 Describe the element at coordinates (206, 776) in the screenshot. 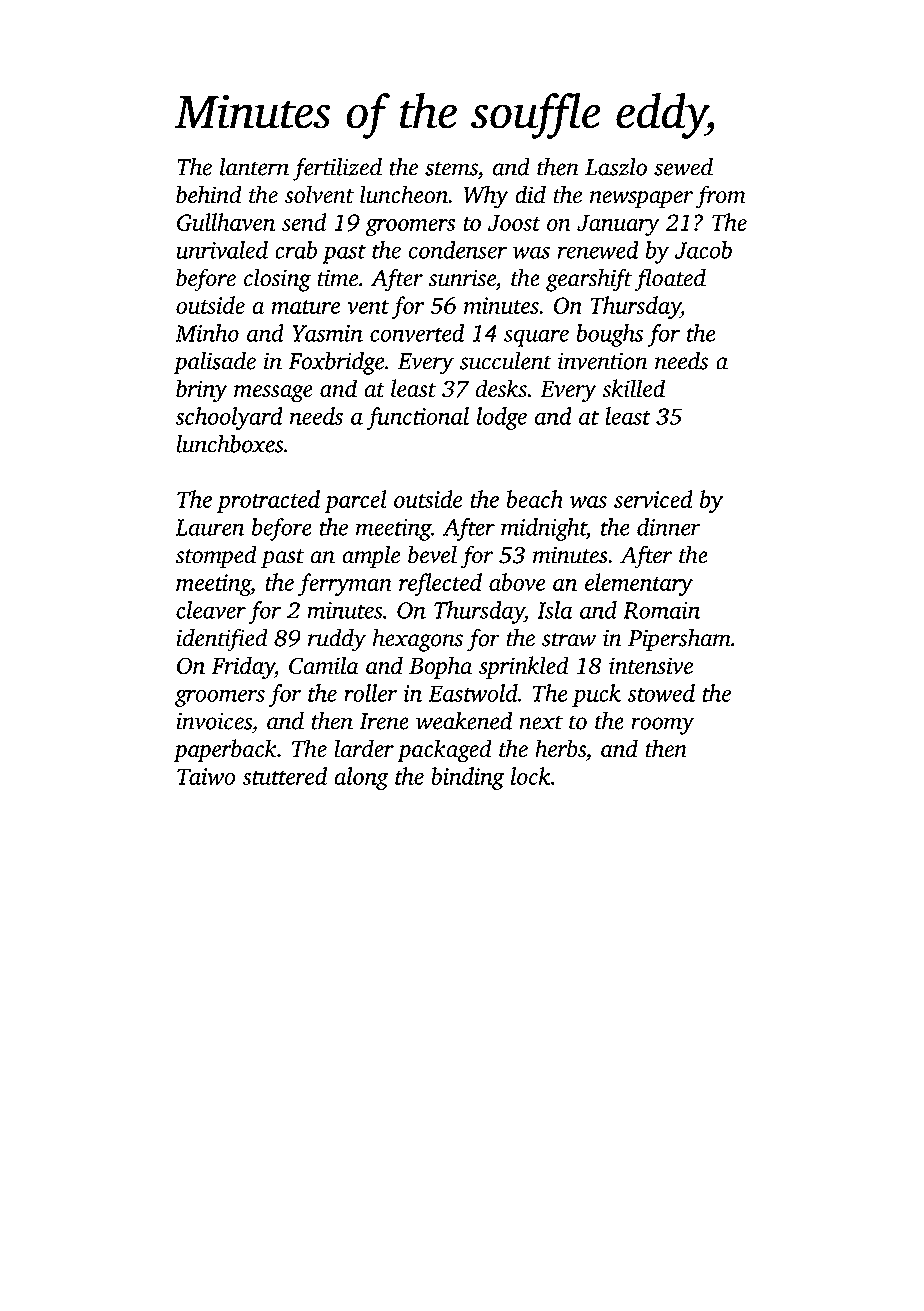

I see `Taiwo` at that location.
